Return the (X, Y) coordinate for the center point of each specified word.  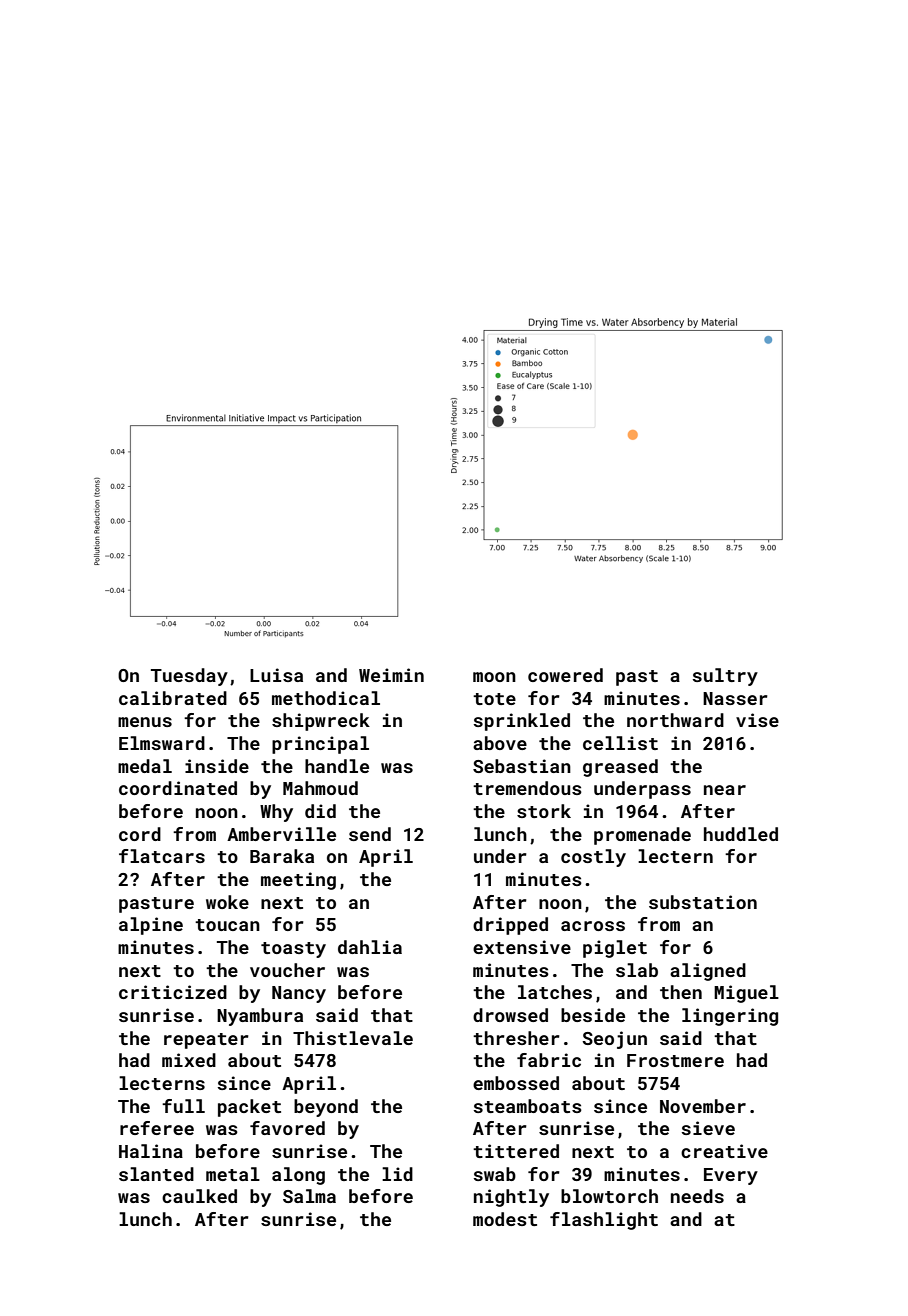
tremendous (527, 788)
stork (544, 811)
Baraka (282, 856)
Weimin (391, 675)
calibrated (173, 698)
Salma (309, 1196)
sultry (725, 677)
